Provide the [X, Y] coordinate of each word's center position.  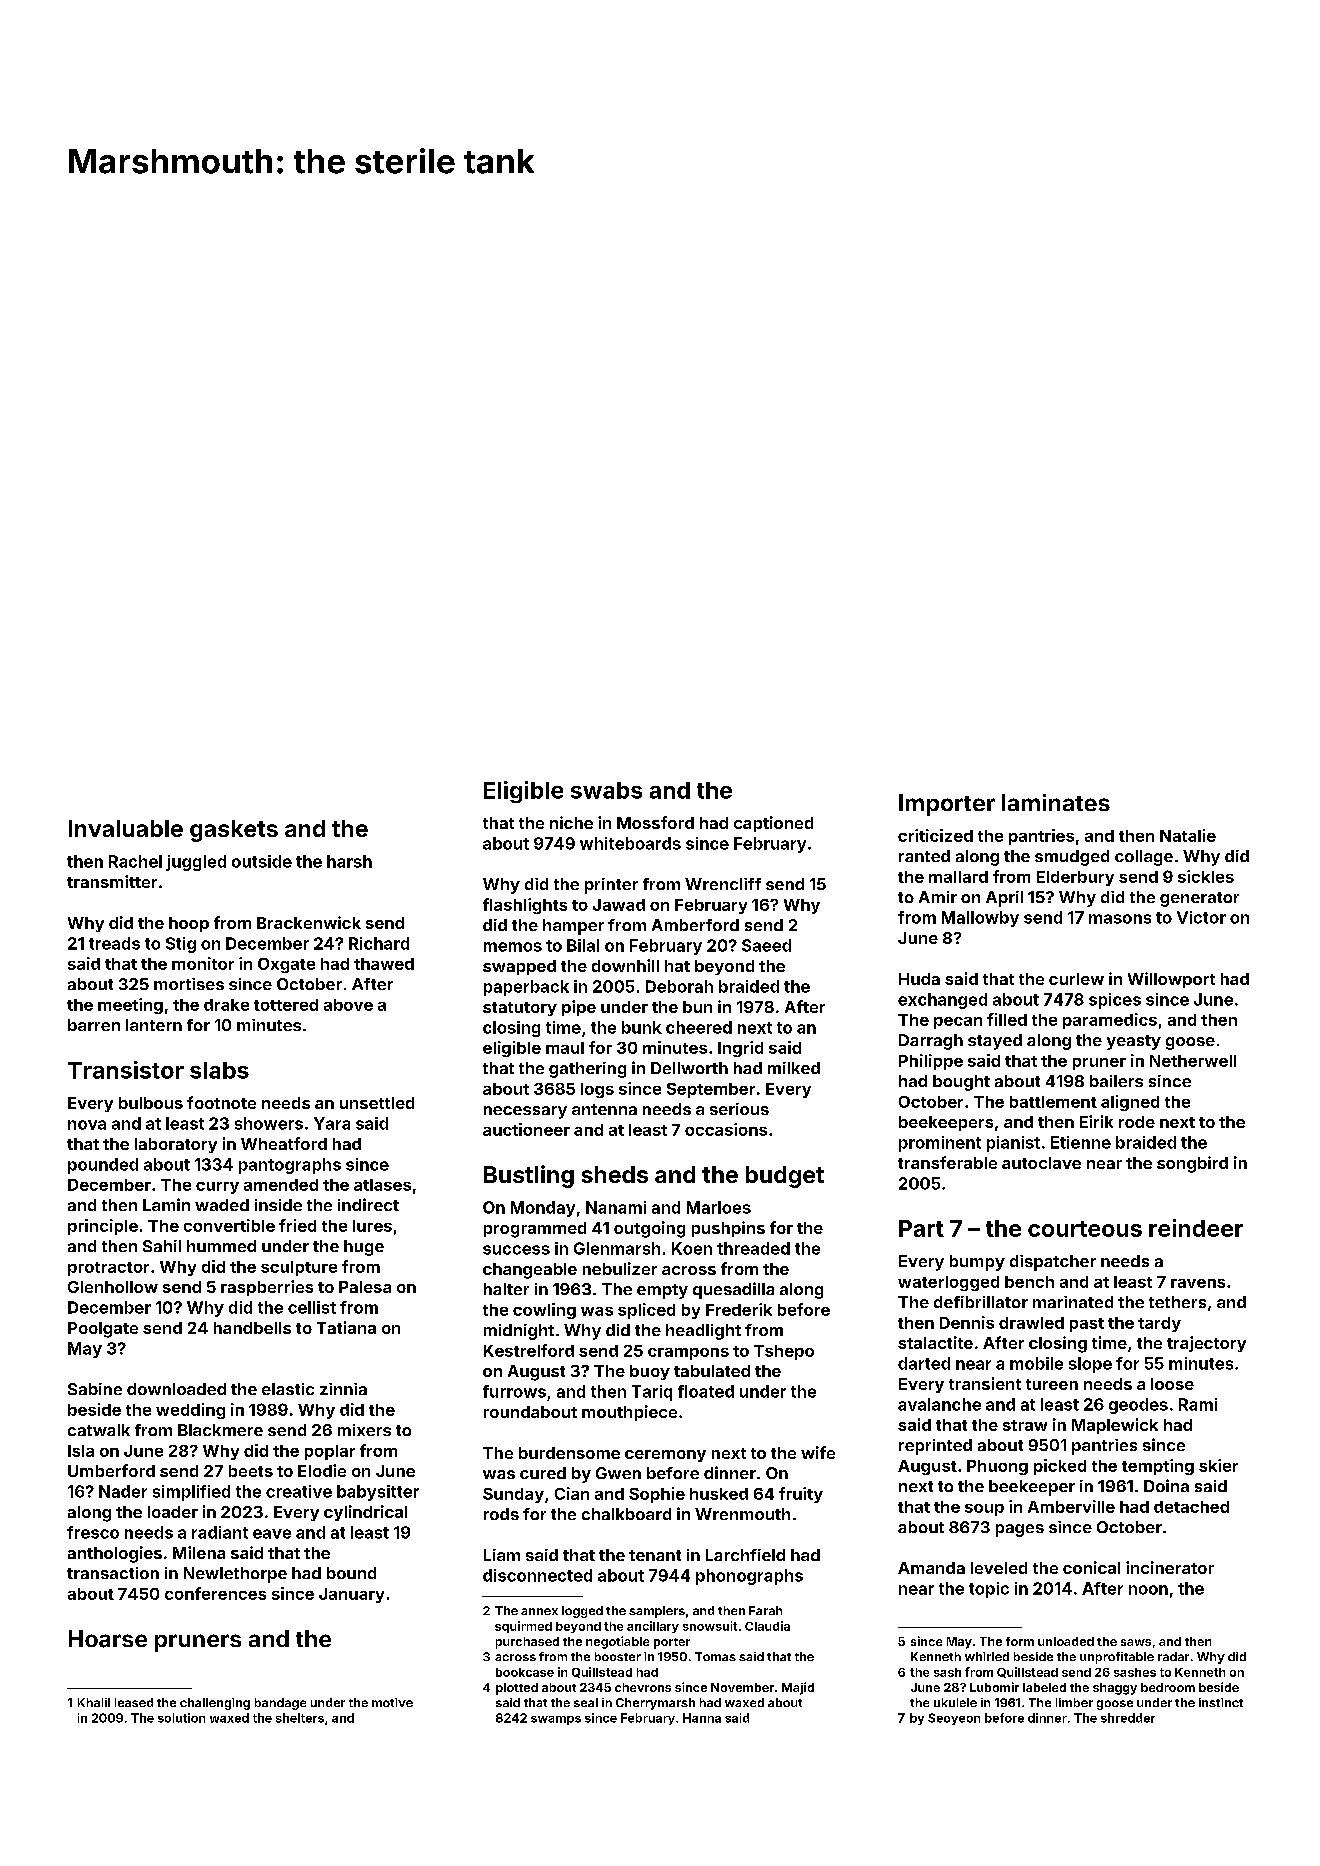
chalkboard [626, 1514]
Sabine [95, 1389]
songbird [1192, 1164]
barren [94, 1025]
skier [1218, 1465]
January [351, 1595]
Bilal [583, 945]
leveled [999, 1568]
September [711, 1090]
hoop [189, 924]
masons [1120, 919]
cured [543, 1473]
